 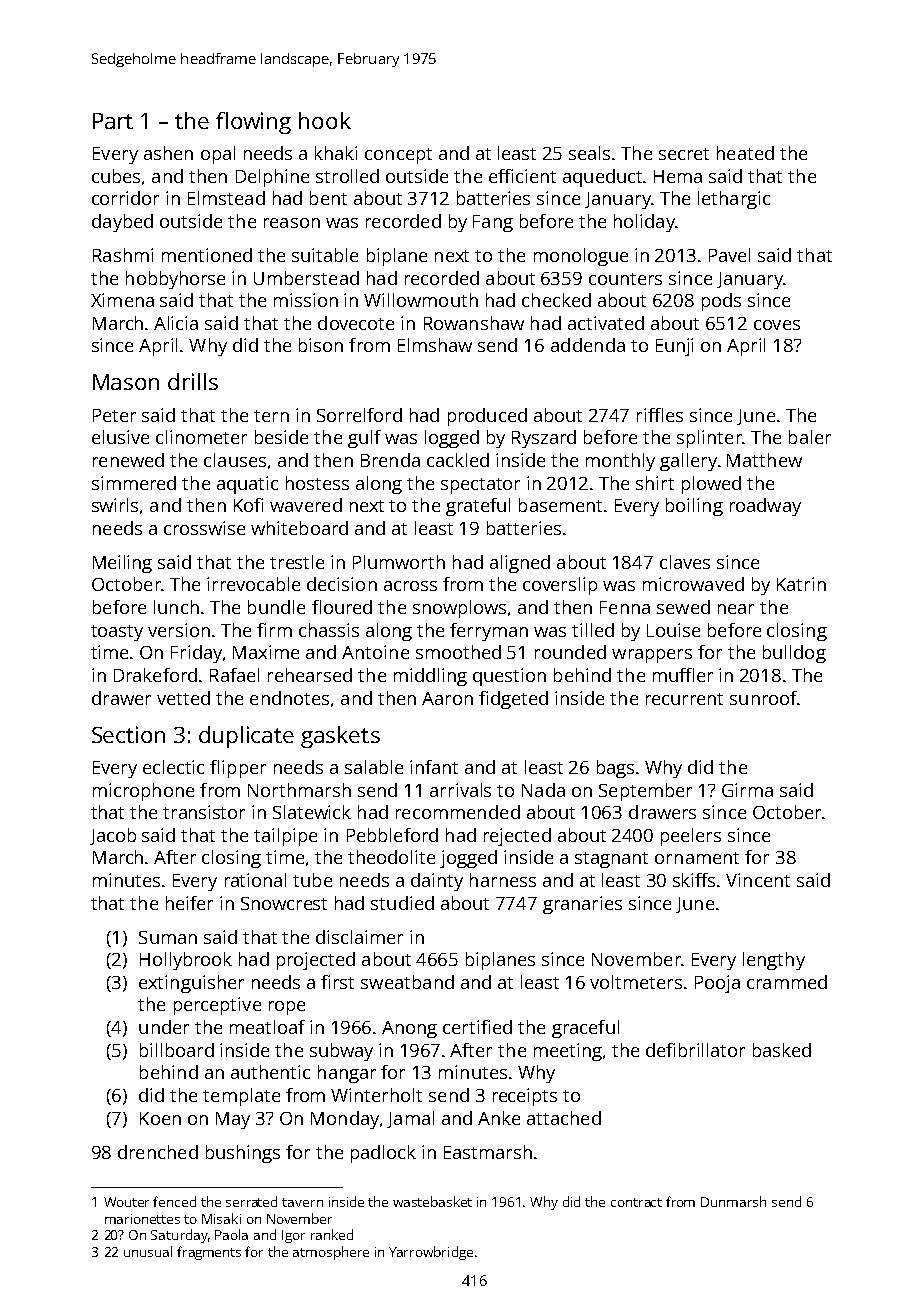 What do you see at coordinates (374, 767) in the screenshot?
I see `salable` at bounding box center [374, 767].
